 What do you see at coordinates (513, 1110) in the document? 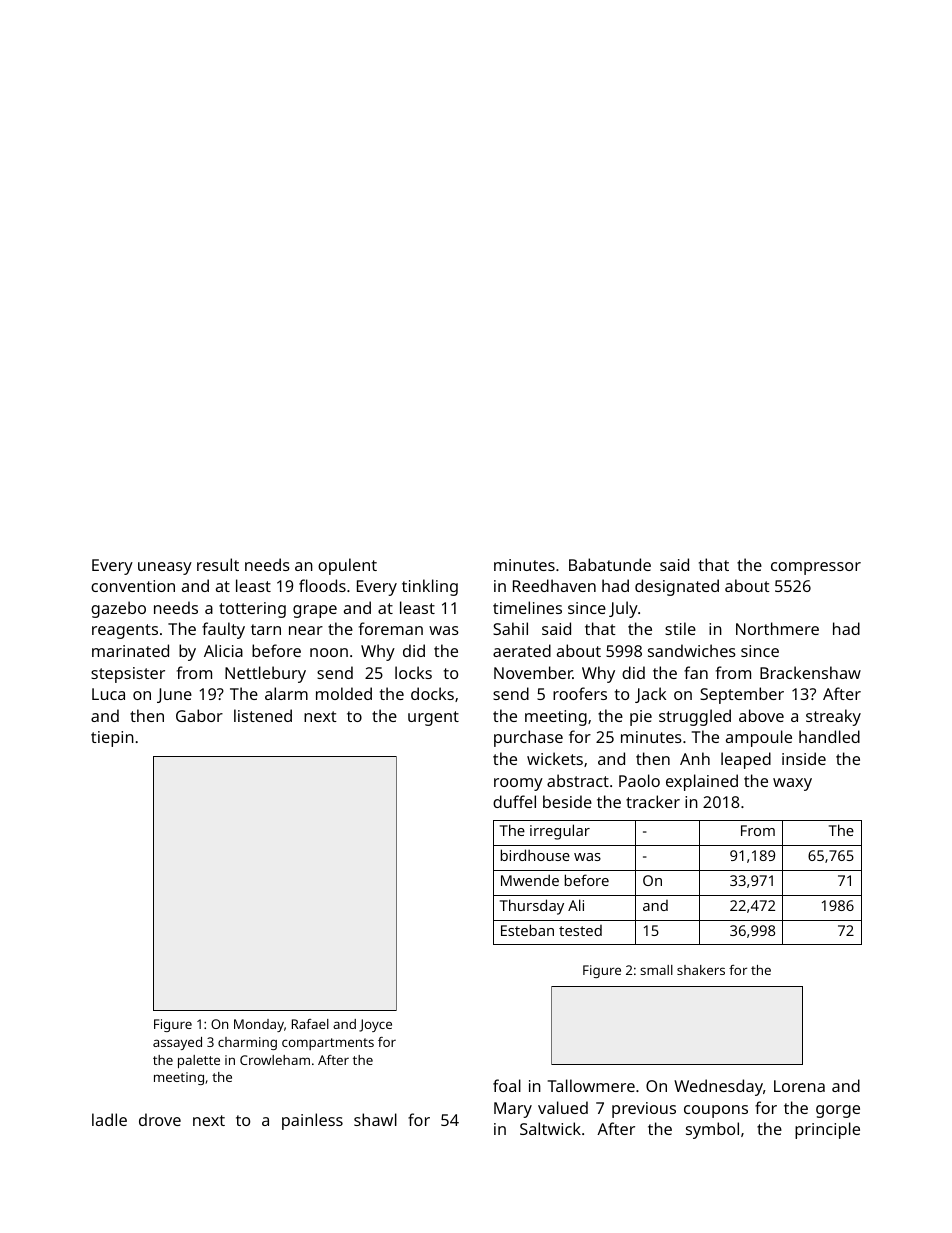
I see `Mary` at bounding box center [513, 1110].
